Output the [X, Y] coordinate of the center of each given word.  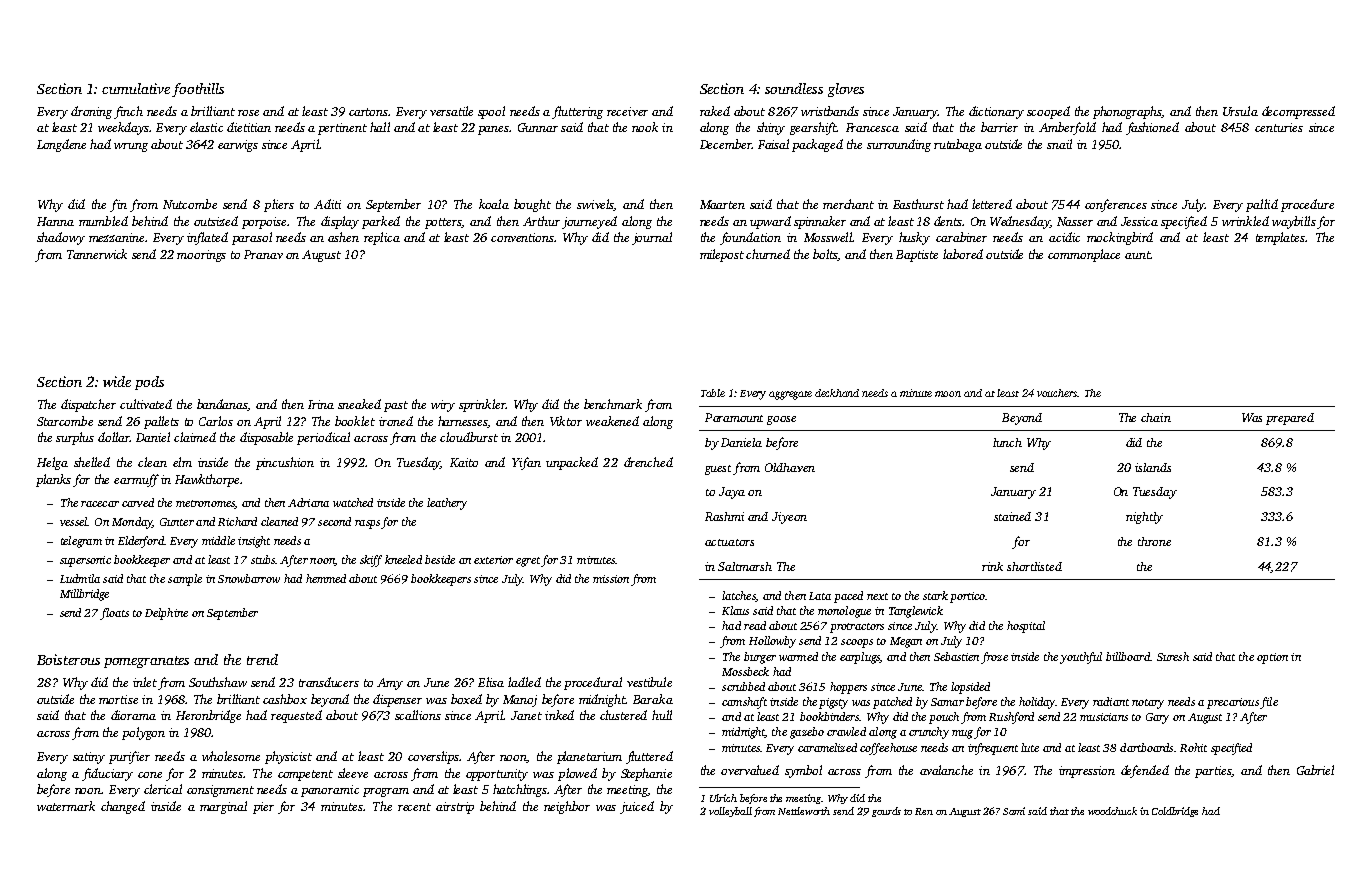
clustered [623, 715]
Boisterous [68, 659]
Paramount [734, 417]
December [726, 144]
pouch [944, 718]
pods [149, 383]
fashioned [1152, 128]
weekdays [123, 128]
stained [1012, 516]
